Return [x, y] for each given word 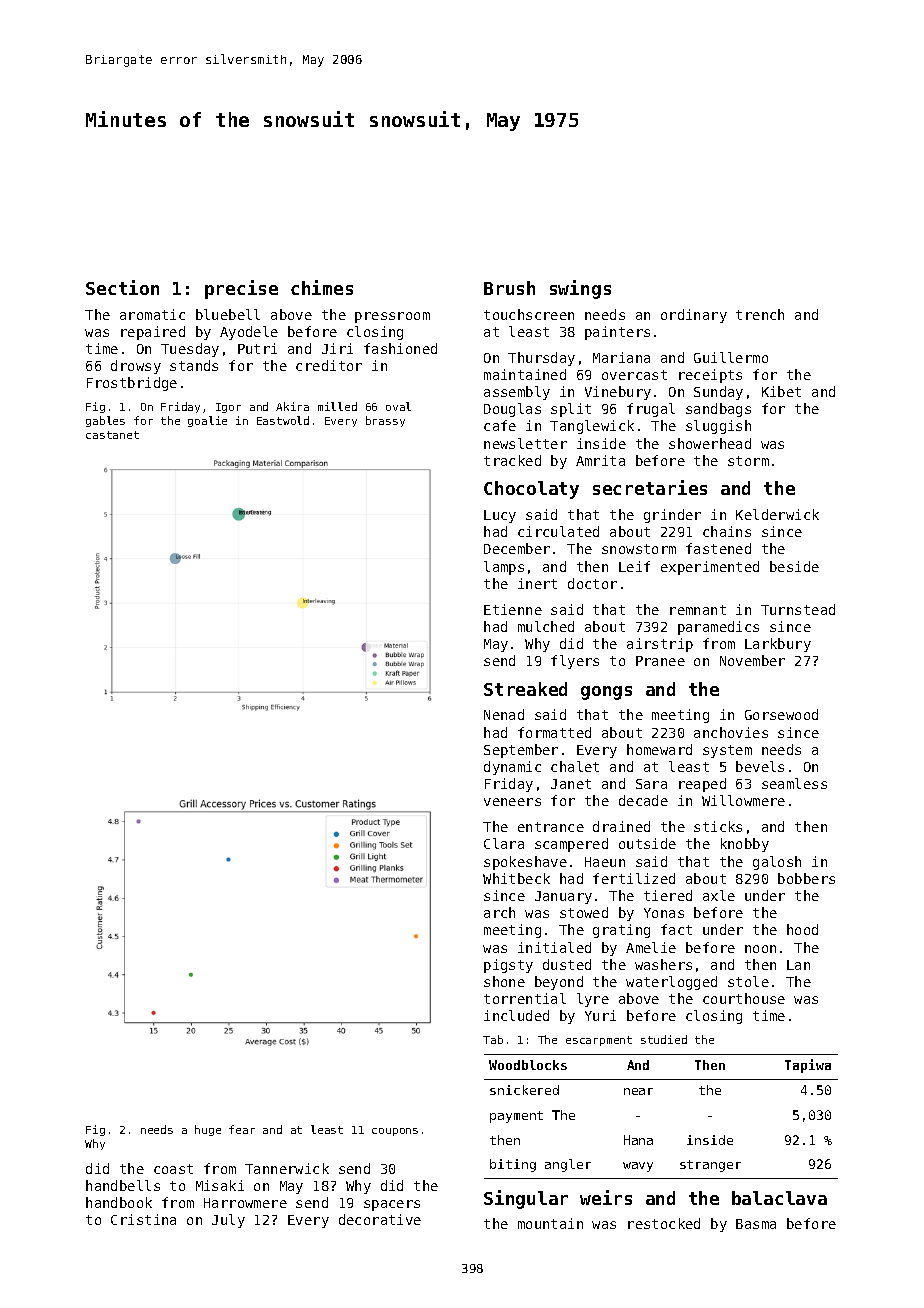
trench [760, 314]
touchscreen [529, 314]
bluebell [228, 314]
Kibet [781, 391]
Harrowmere [245, 1203]
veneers [512, 802]
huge [208, 1130]
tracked [512, 460]
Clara [504, 843]
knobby [745, 845]
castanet [112, 435]
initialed [554, 947]
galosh [777, 863]
